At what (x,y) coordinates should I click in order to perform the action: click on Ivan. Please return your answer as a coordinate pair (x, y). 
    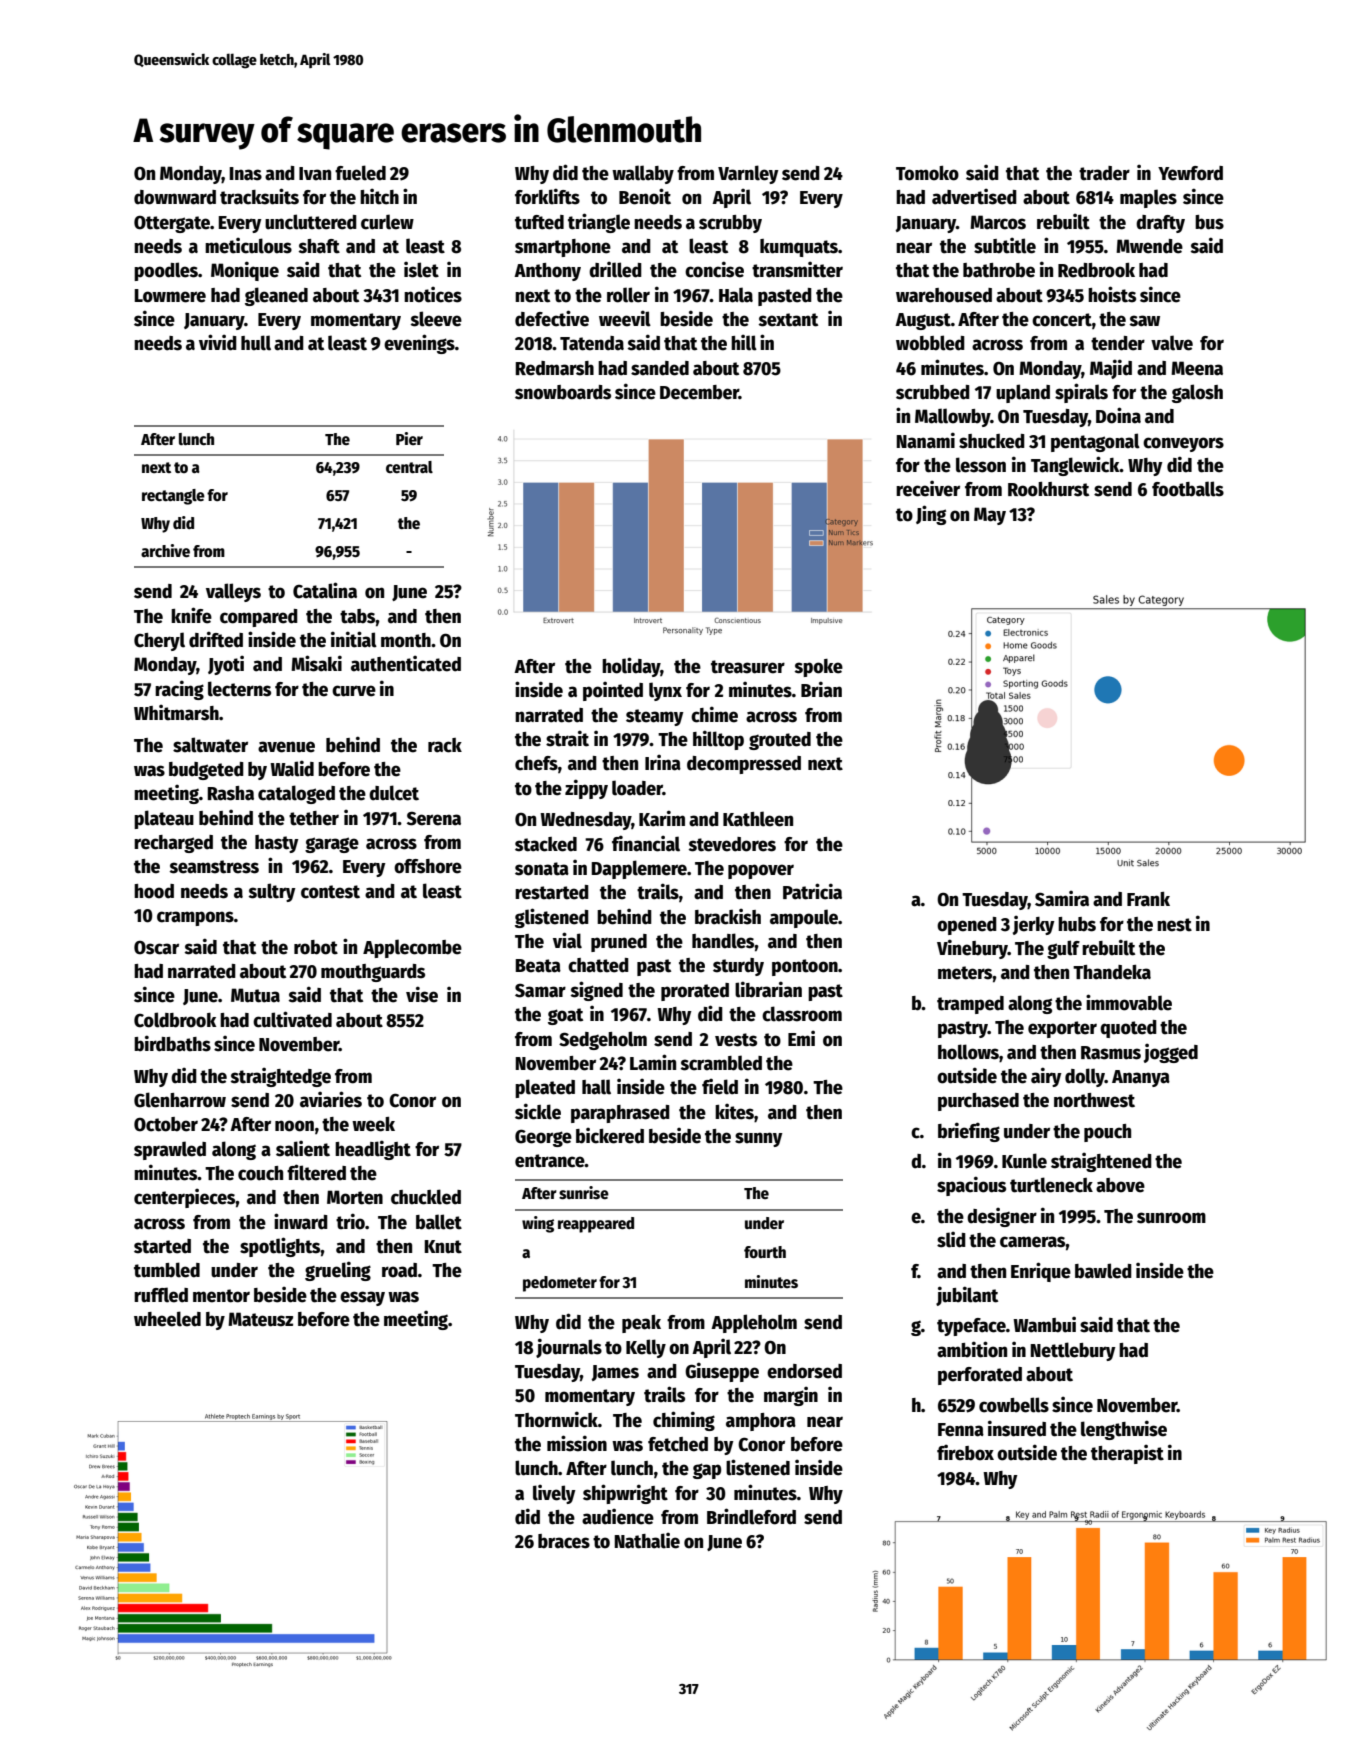
    Looking at the image, I should click on (315, 174).
